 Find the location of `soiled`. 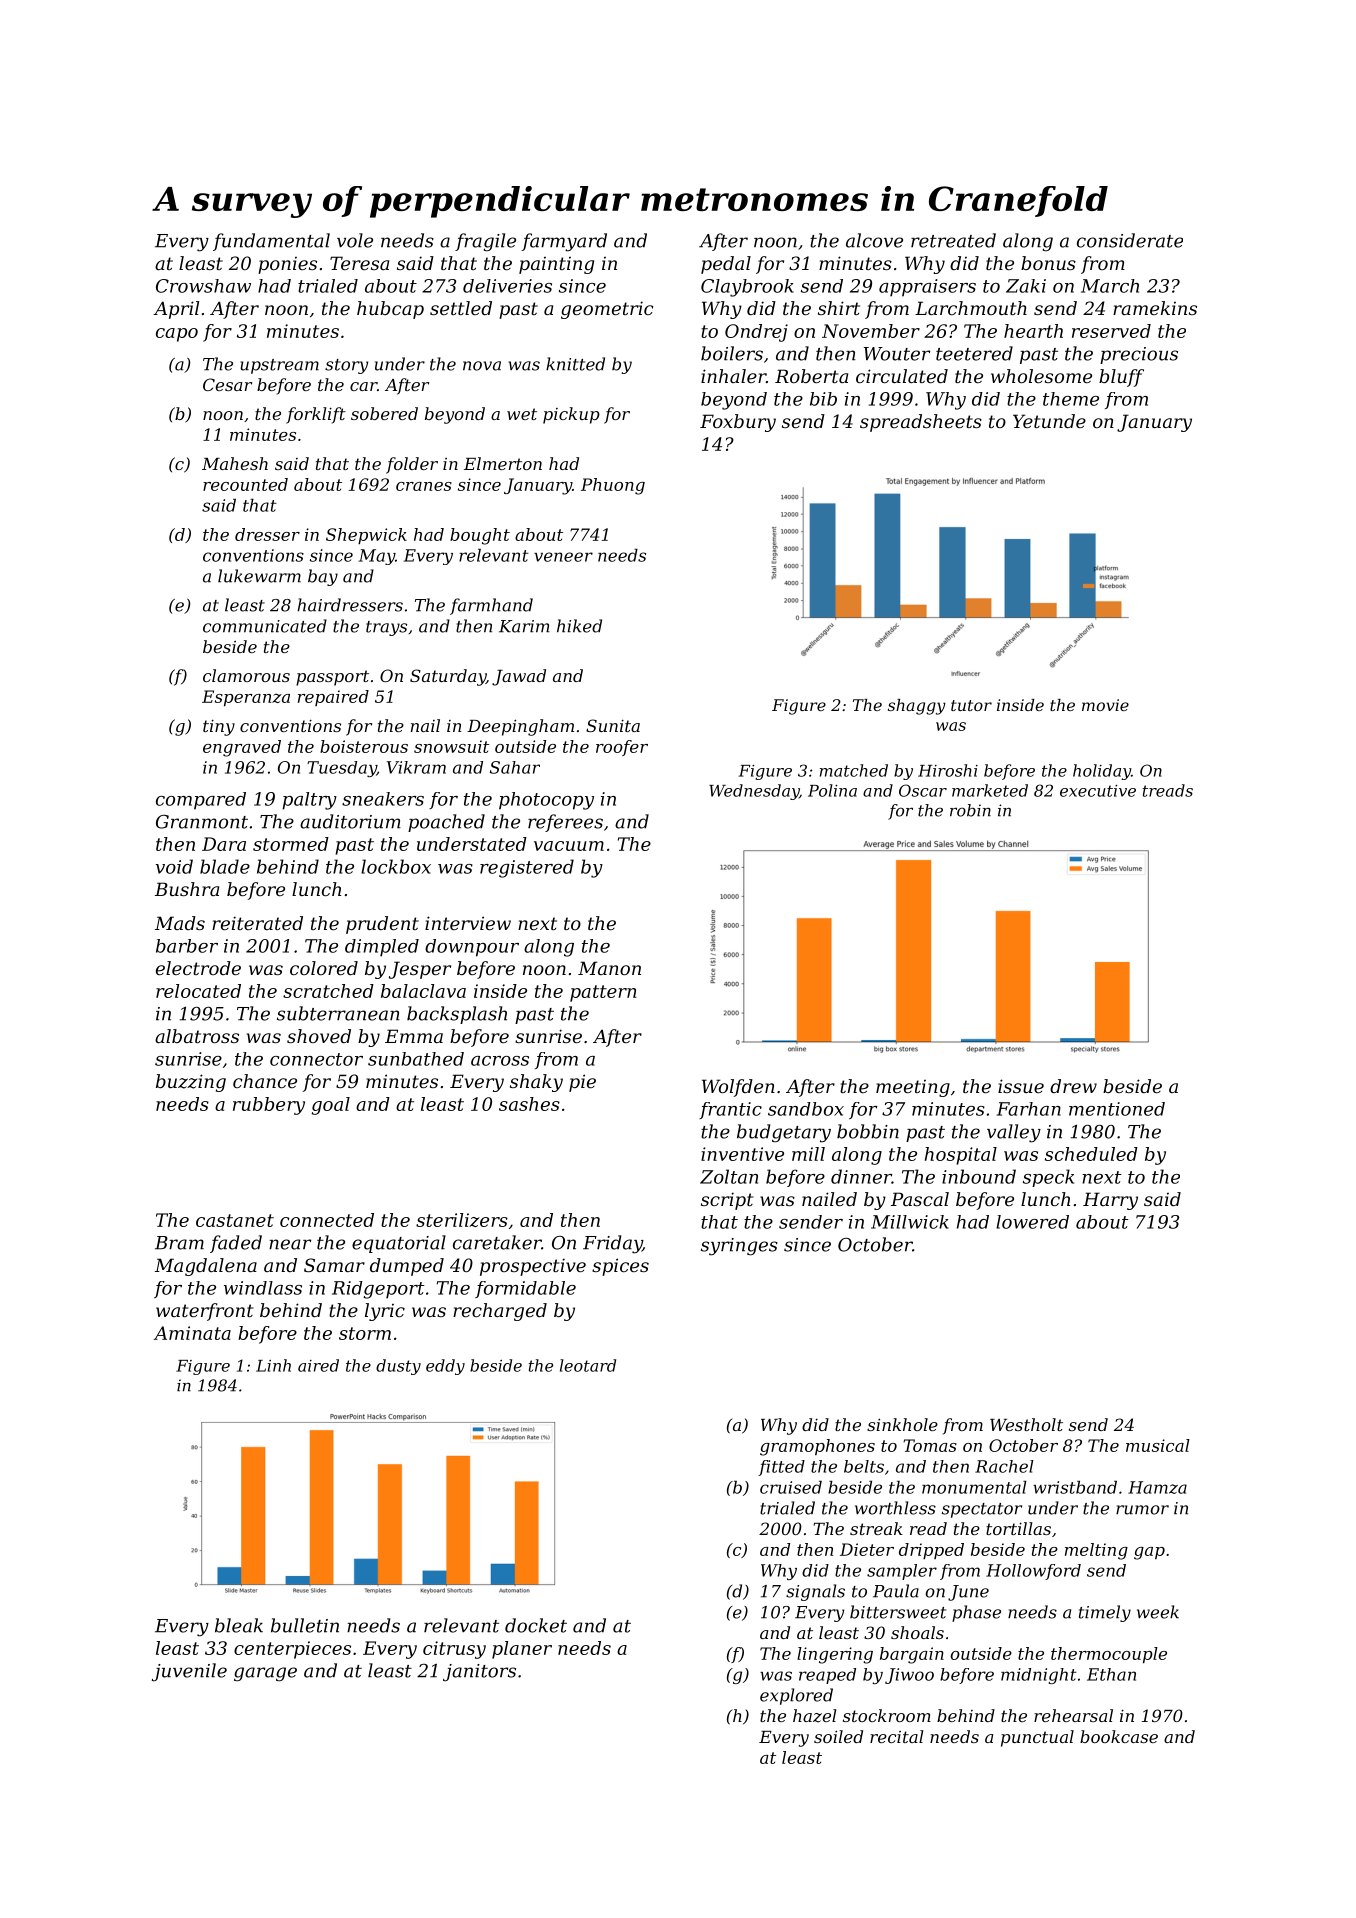

soiled is located at coordinates (838, 1736).
